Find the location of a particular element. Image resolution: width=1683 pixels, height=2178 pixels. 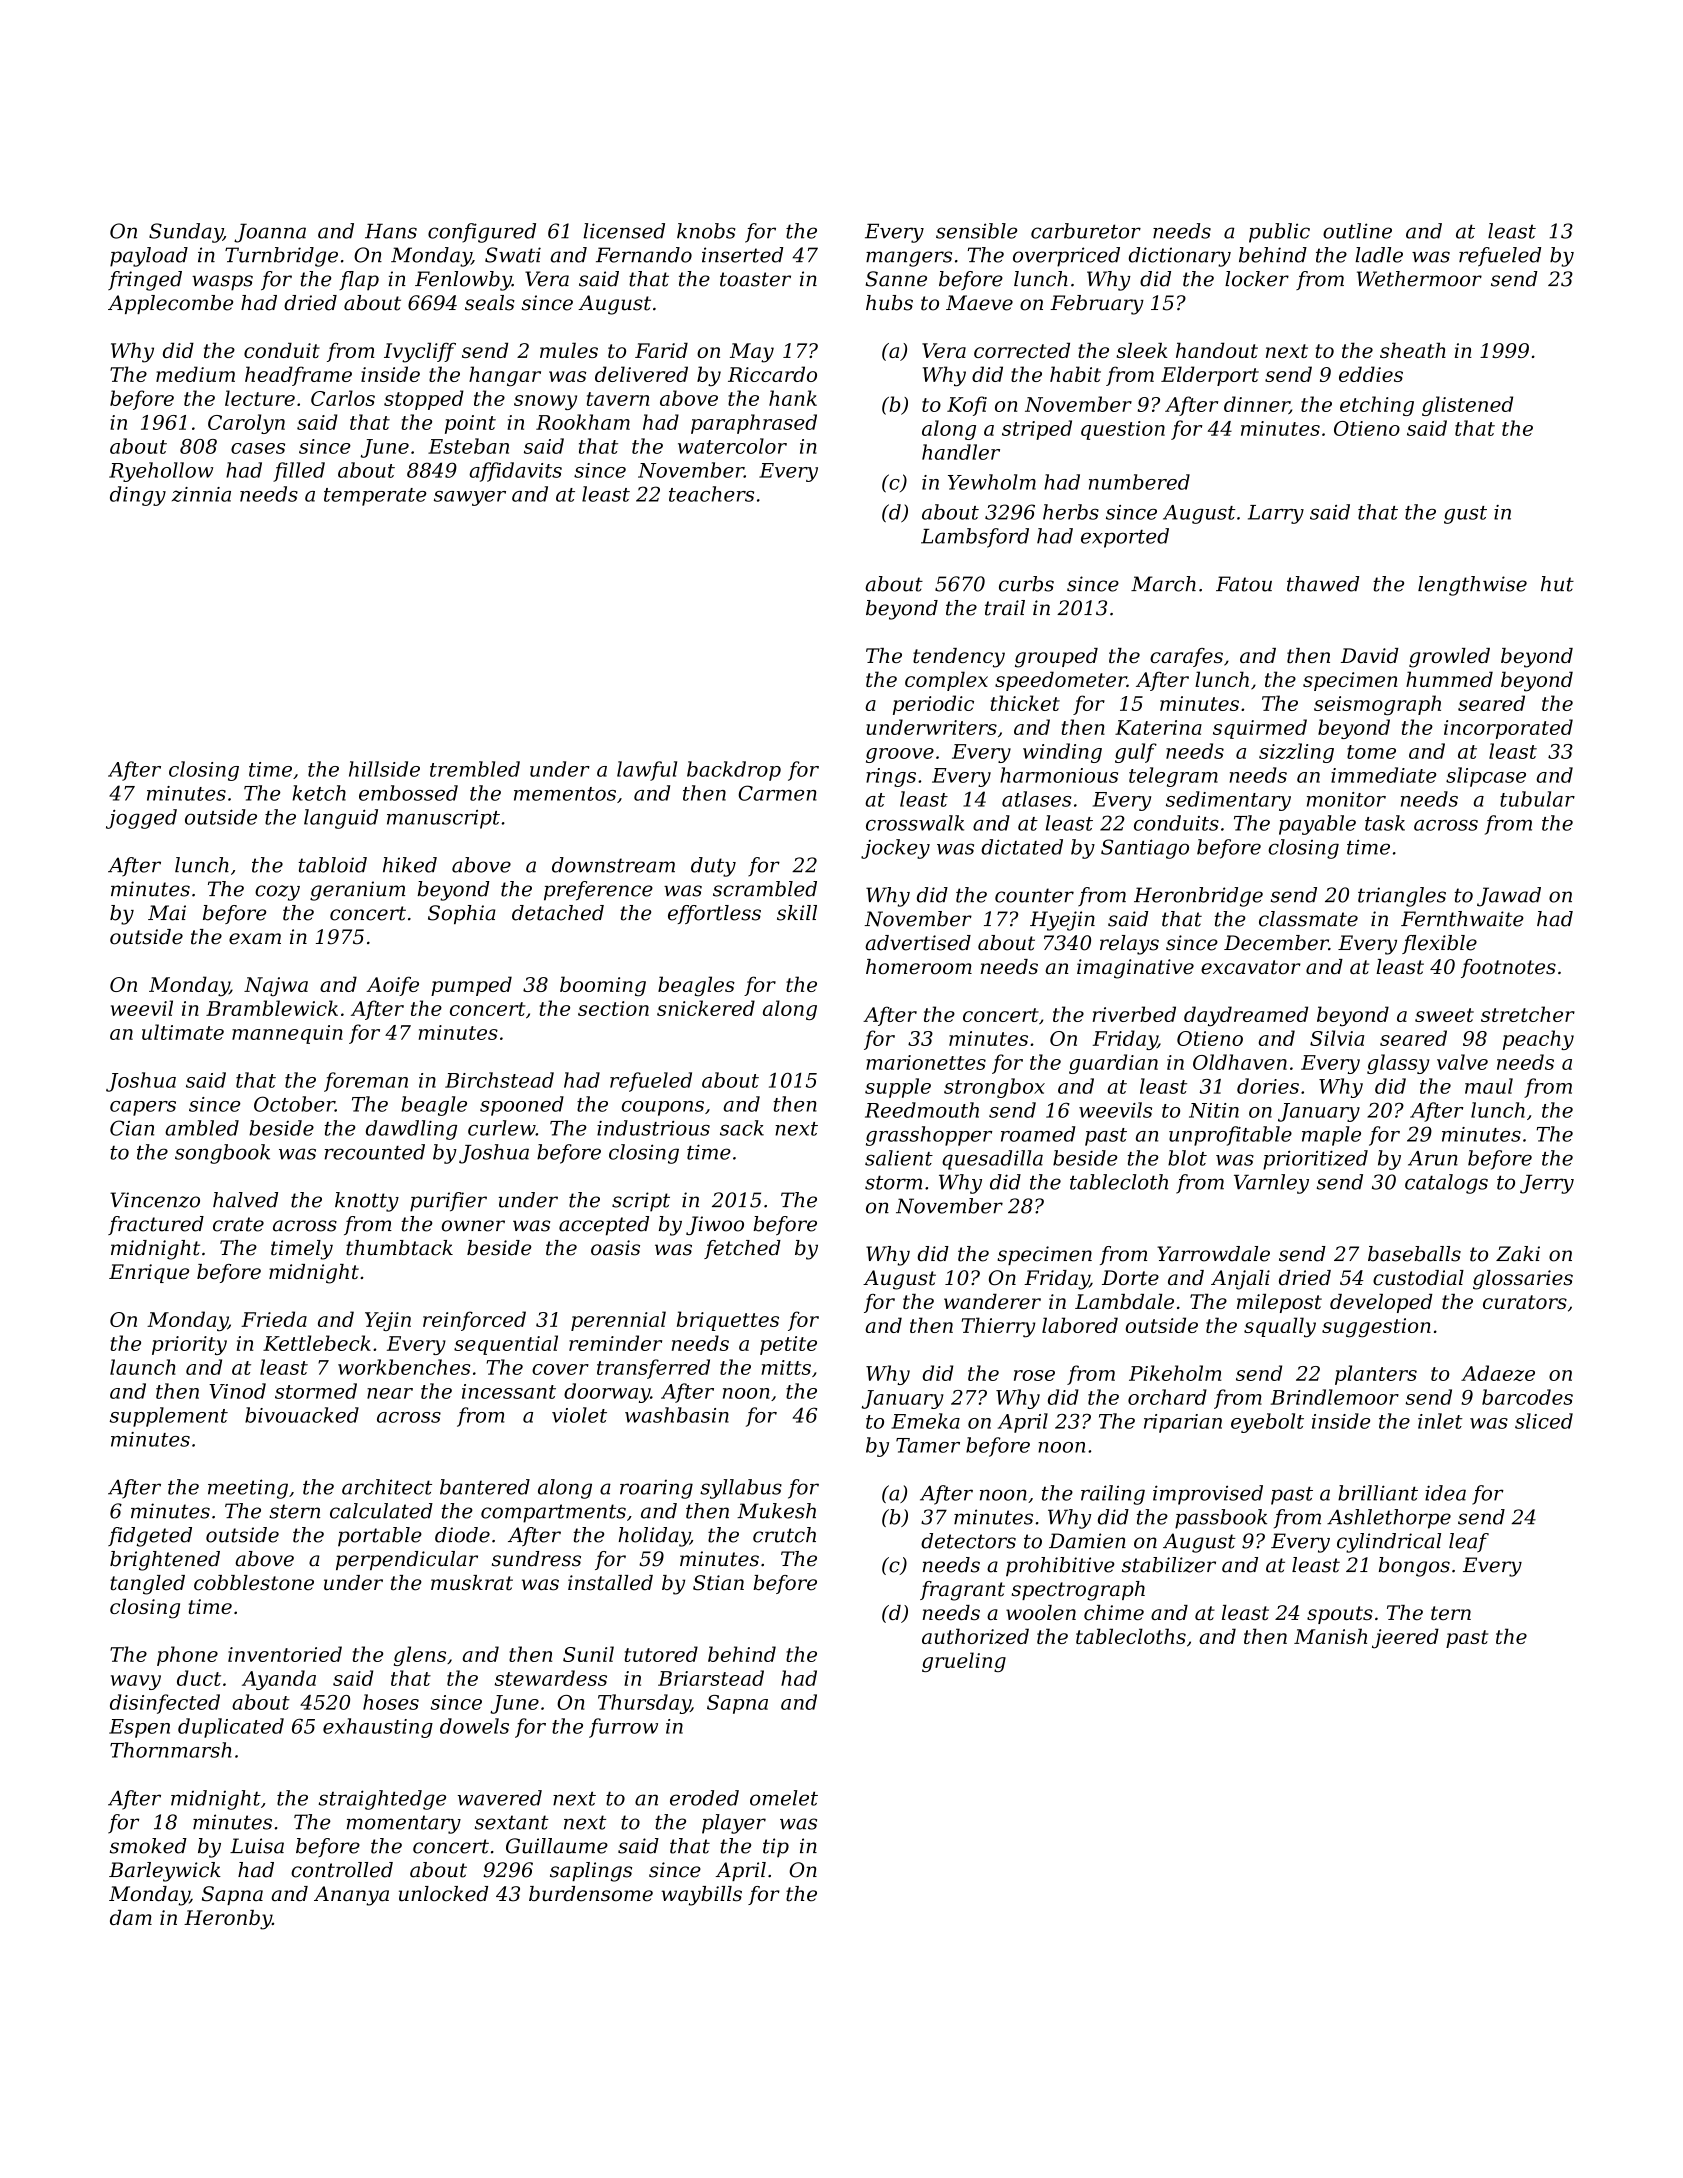

smoked is located at coordinates (148, 1846).
